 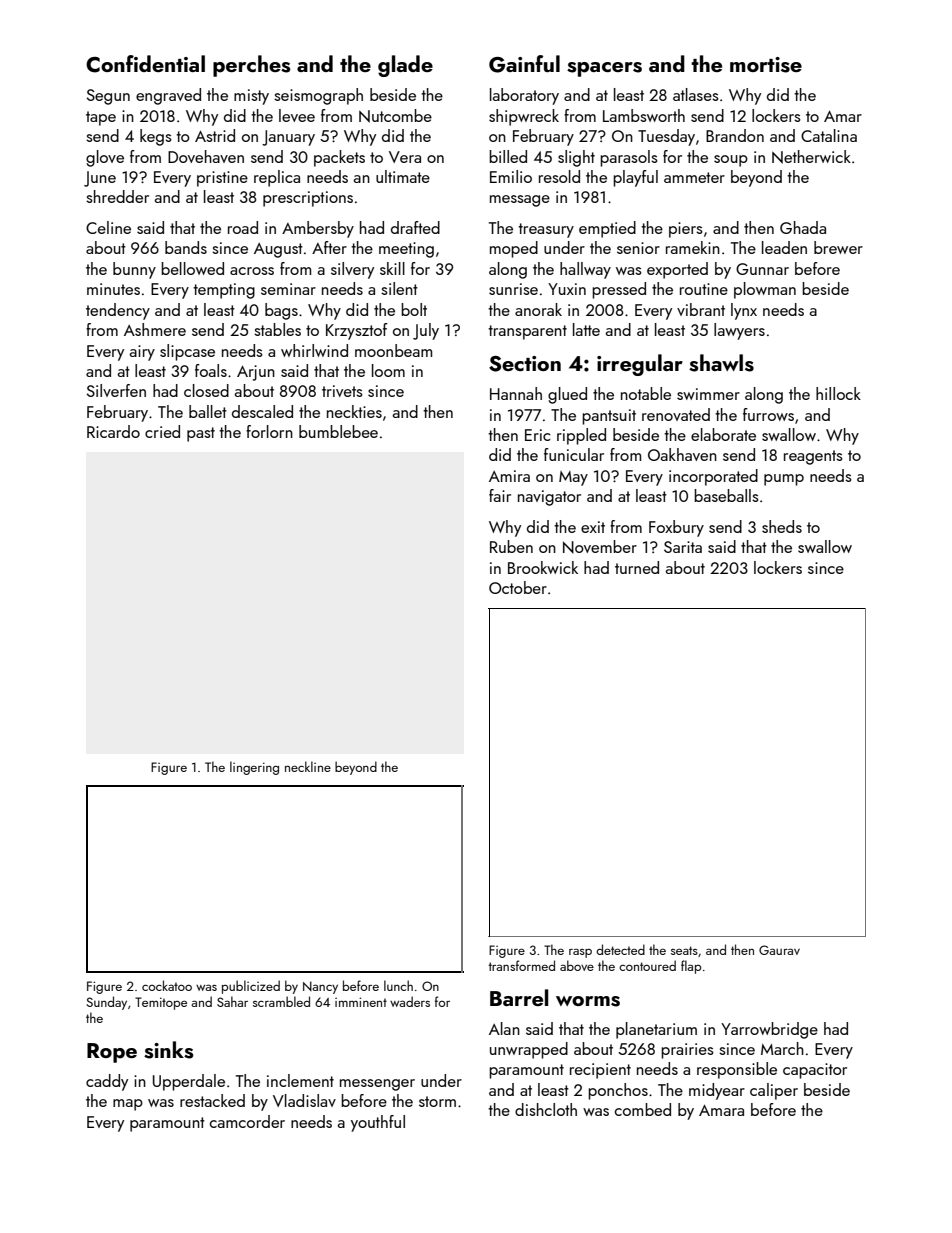 I want to click on Ghada, so click(x=803, y=227).
